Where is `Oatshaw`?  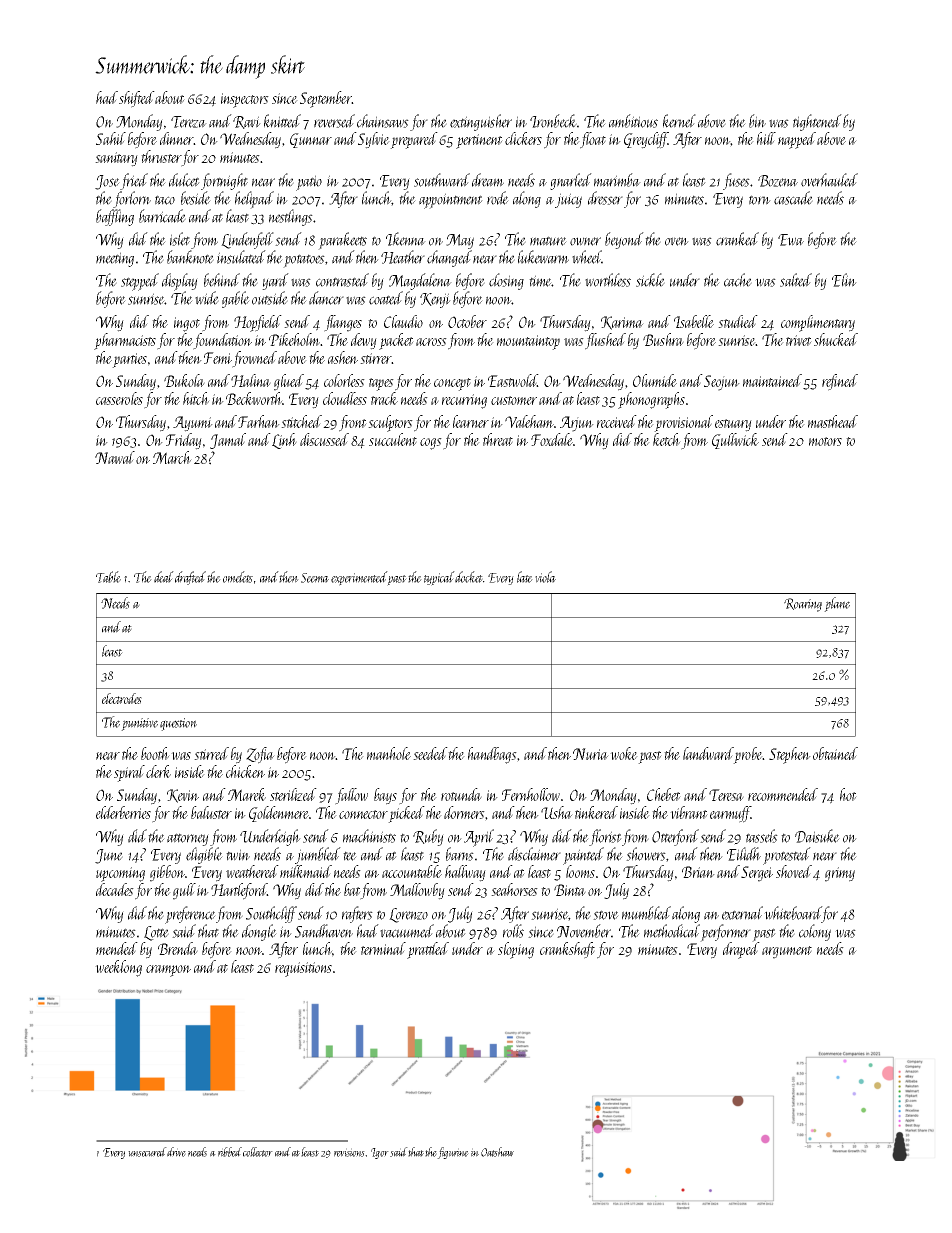
Oatshaw is located at coordinates (497, 1152).
